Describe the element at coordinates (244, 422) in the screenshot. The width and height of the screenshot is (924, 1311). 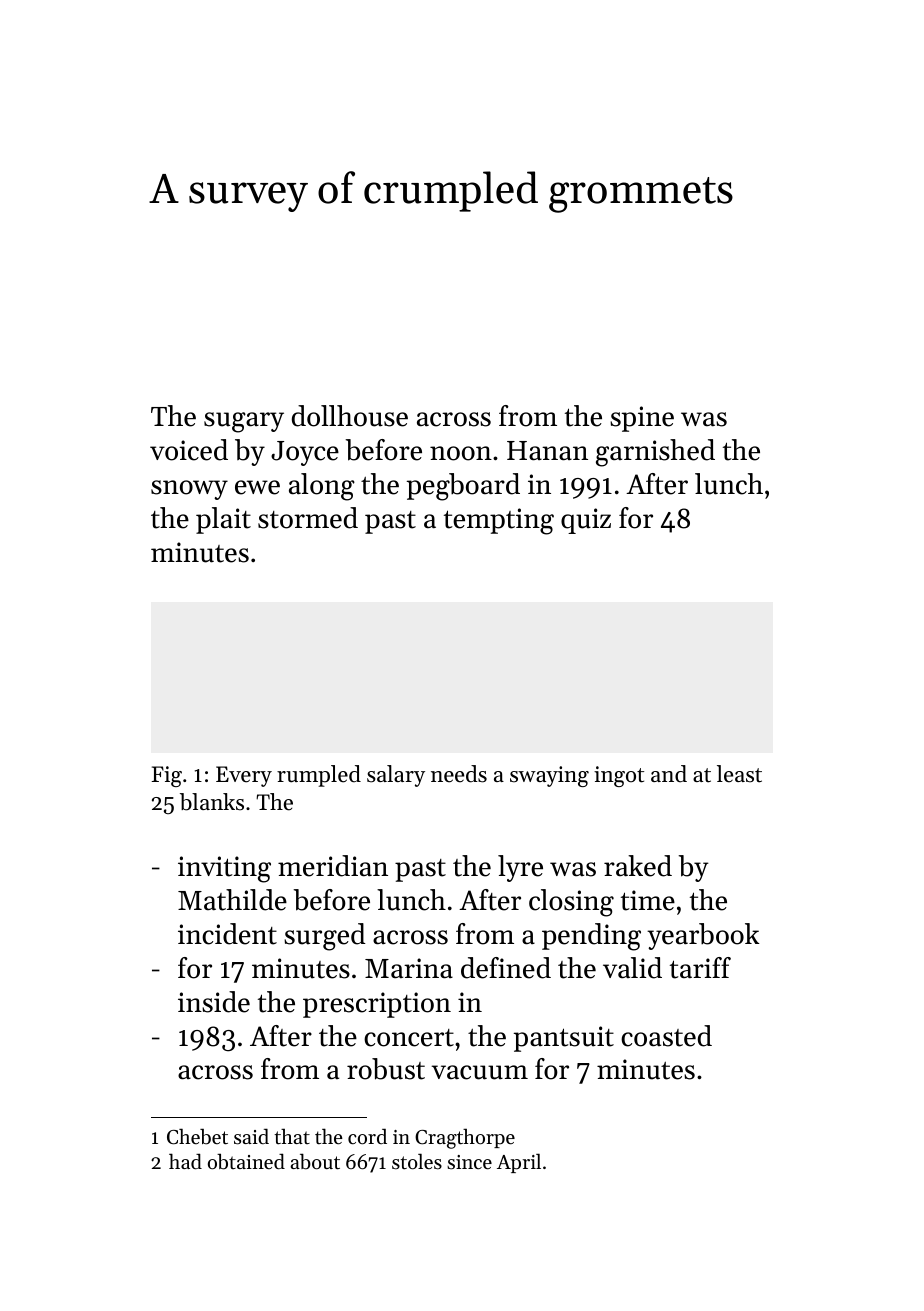
I see `sugary` at that location.
